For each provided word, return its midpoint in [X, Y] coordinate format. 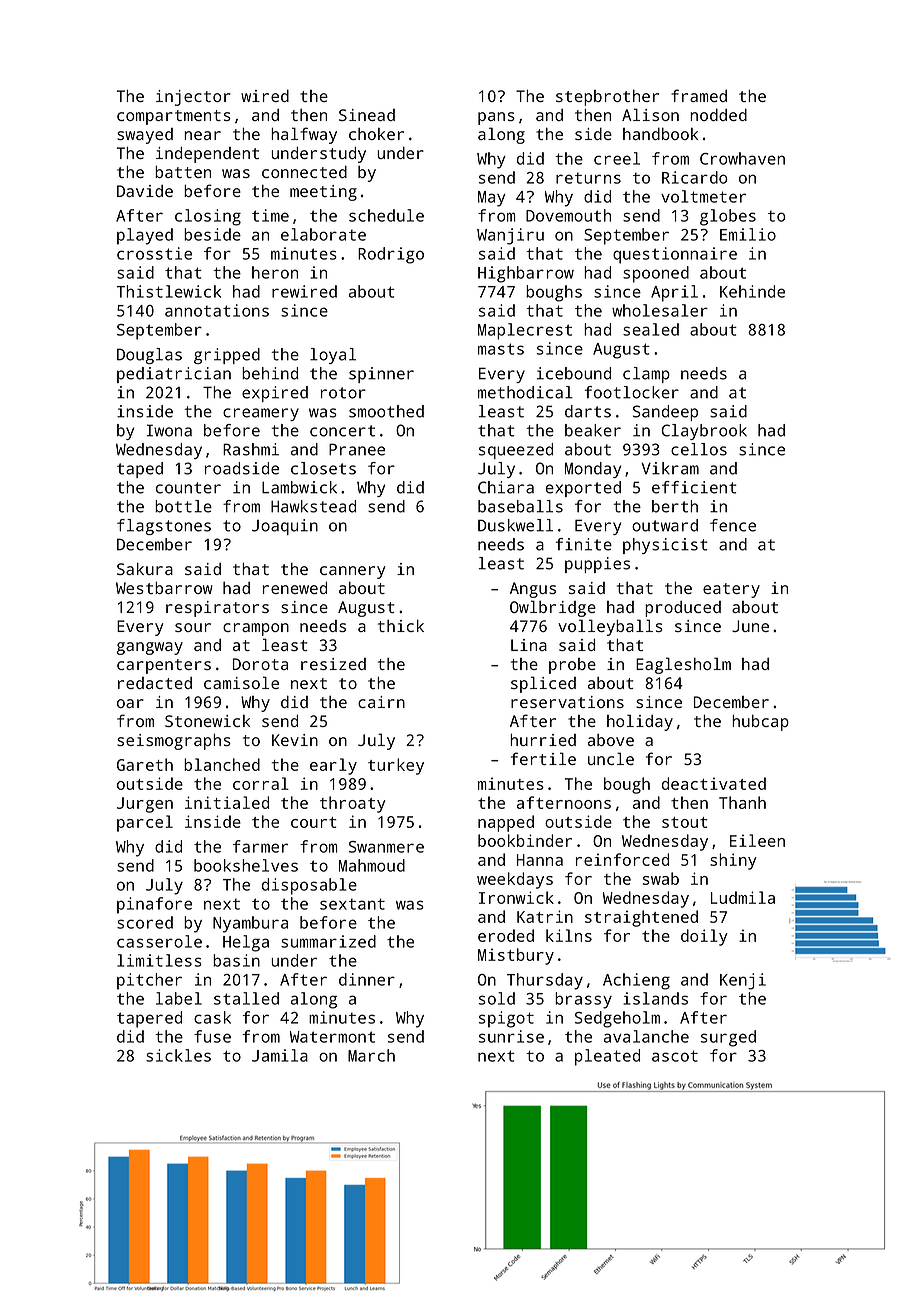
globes [728, 217]
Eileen [757, 840]
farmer [260, 846]
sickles [178, 1055]
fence [733, 525]
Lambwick [299, 487]
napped [506, 823]
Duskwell [515, 525]
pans [496, 118]
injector [193, 98]
